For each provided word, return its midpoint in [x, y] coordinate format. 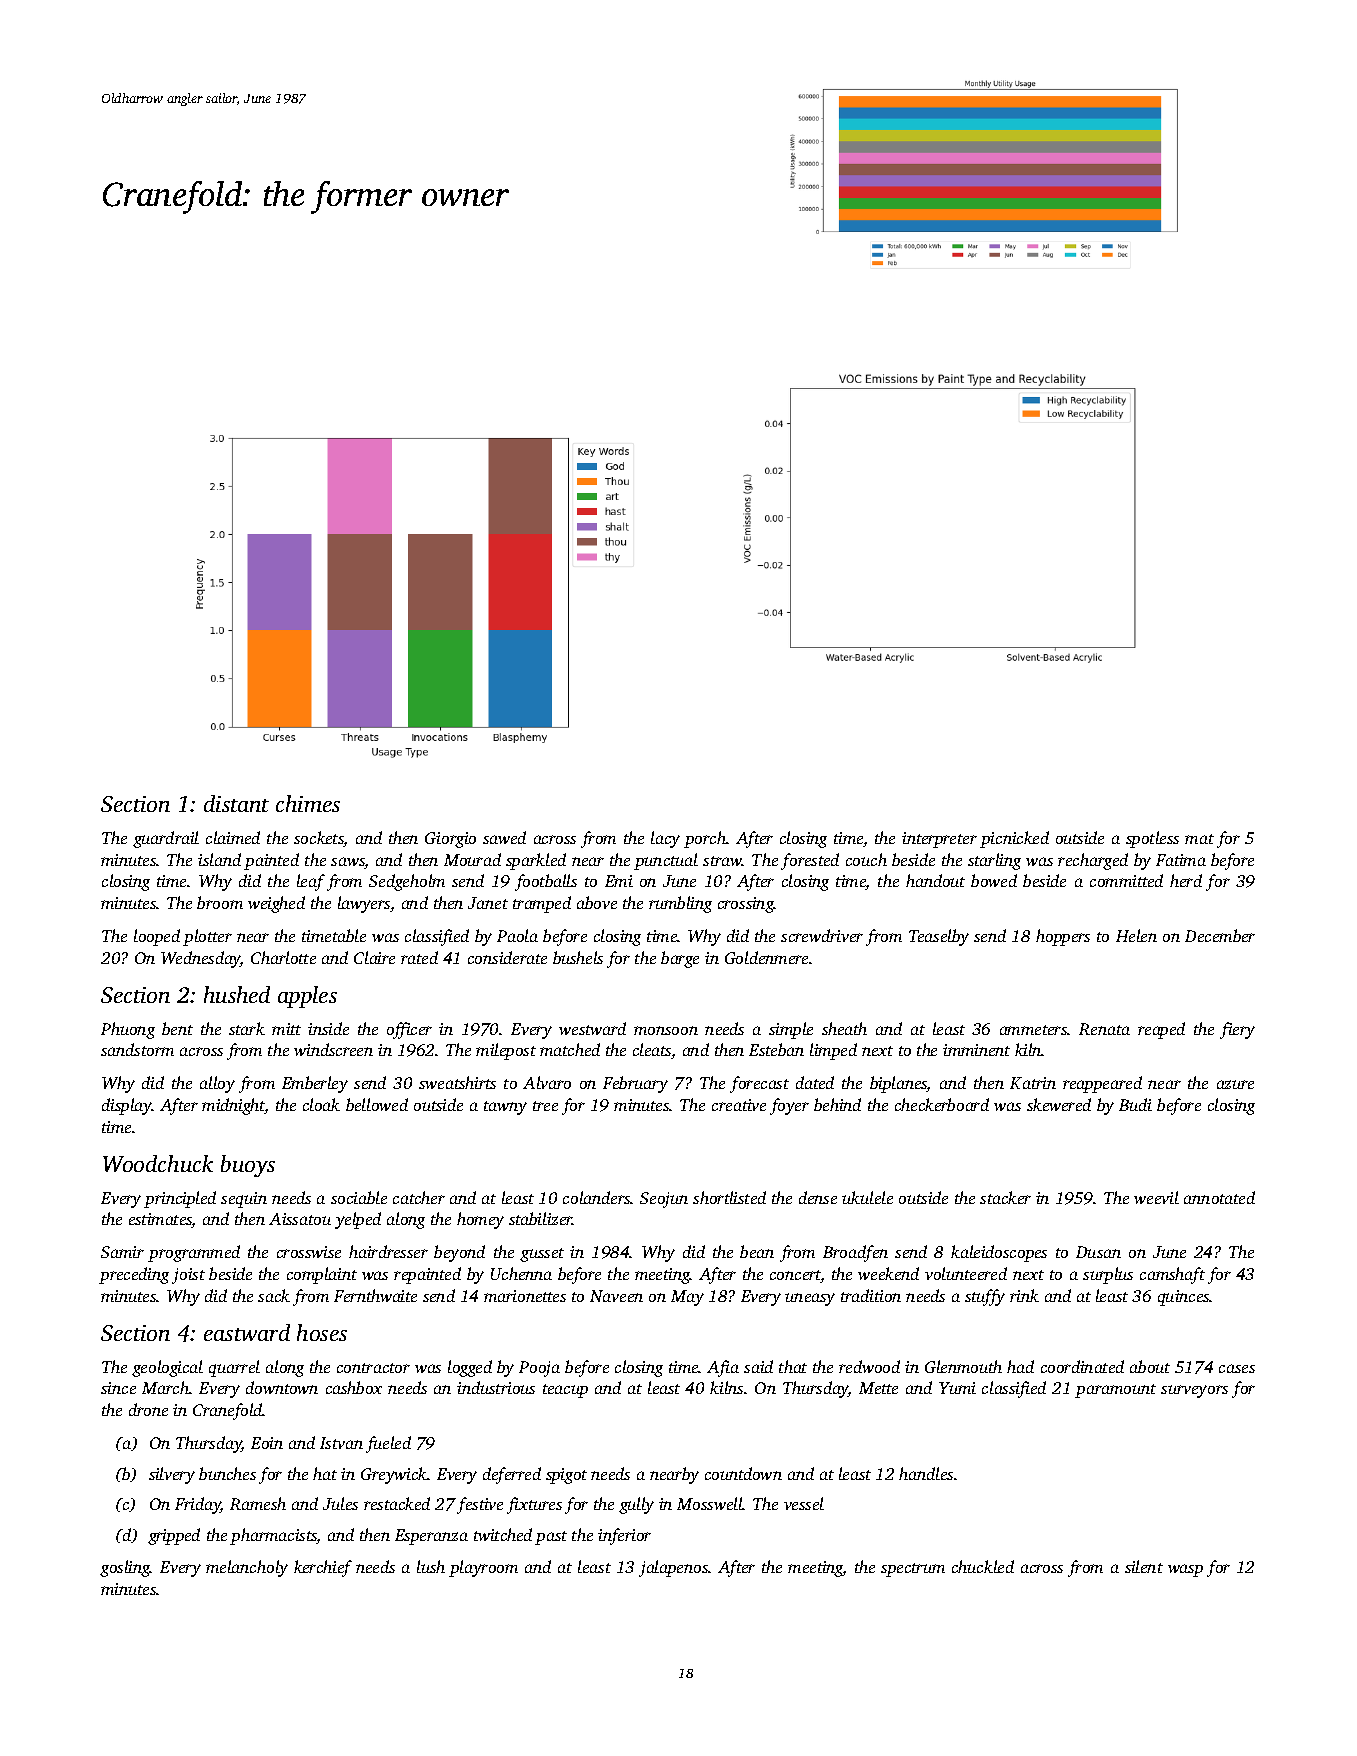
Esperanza [431, 1537]
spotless [1152, 839]
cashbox [354, 1387]
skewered [1059, 1104]
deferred [512, 1475]
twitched [503, 1534]
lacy [665, 839]
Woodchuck [158, 1163]
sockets [319, 839]
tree [545, 1106]
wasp [1185, 1570]
